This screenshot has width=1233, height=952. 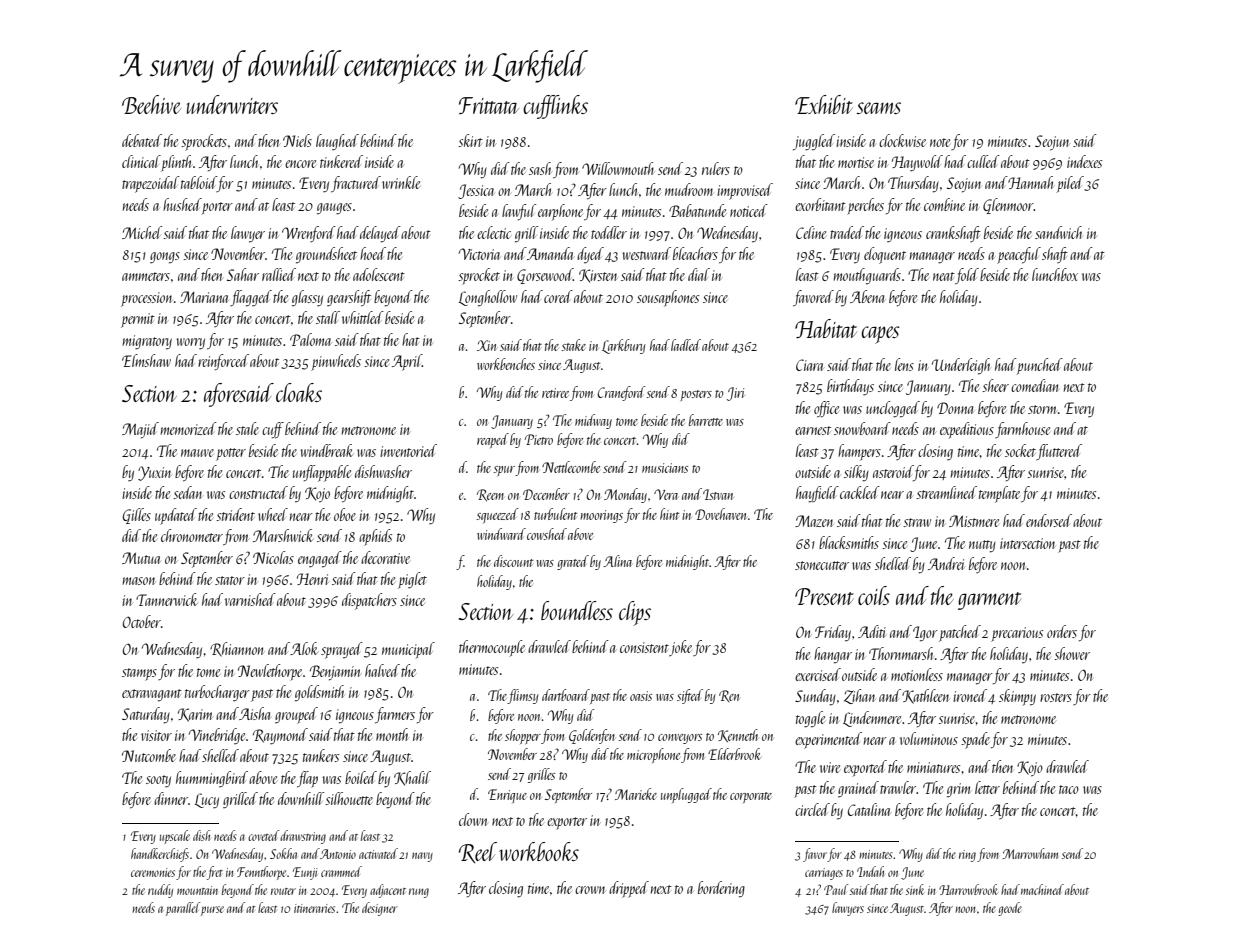 What do you see at coordinates (1058, 232) in the screenshot?
I see `sandwich` at bounding box center [1058, 232].
